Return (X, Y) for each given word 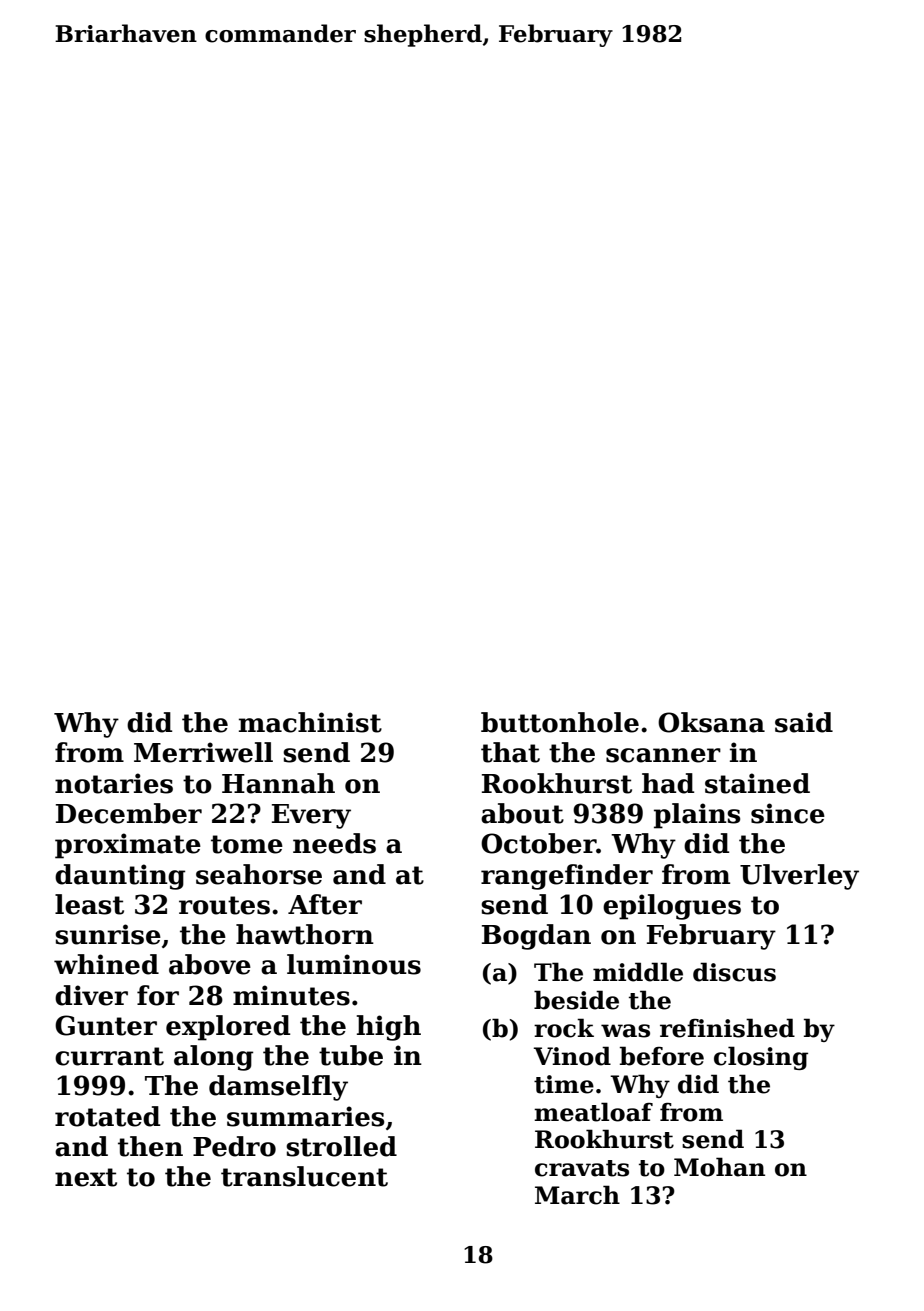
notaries (114, 783)
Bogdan (536, 937)
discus (734, 972)
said (804, 722)
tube (351, 1055)
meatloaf (593, 1112)
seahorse (259, 874)
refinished (727, 1028)
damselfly (278, 1088)
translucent (304, 1176)
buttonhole (560, 722)
